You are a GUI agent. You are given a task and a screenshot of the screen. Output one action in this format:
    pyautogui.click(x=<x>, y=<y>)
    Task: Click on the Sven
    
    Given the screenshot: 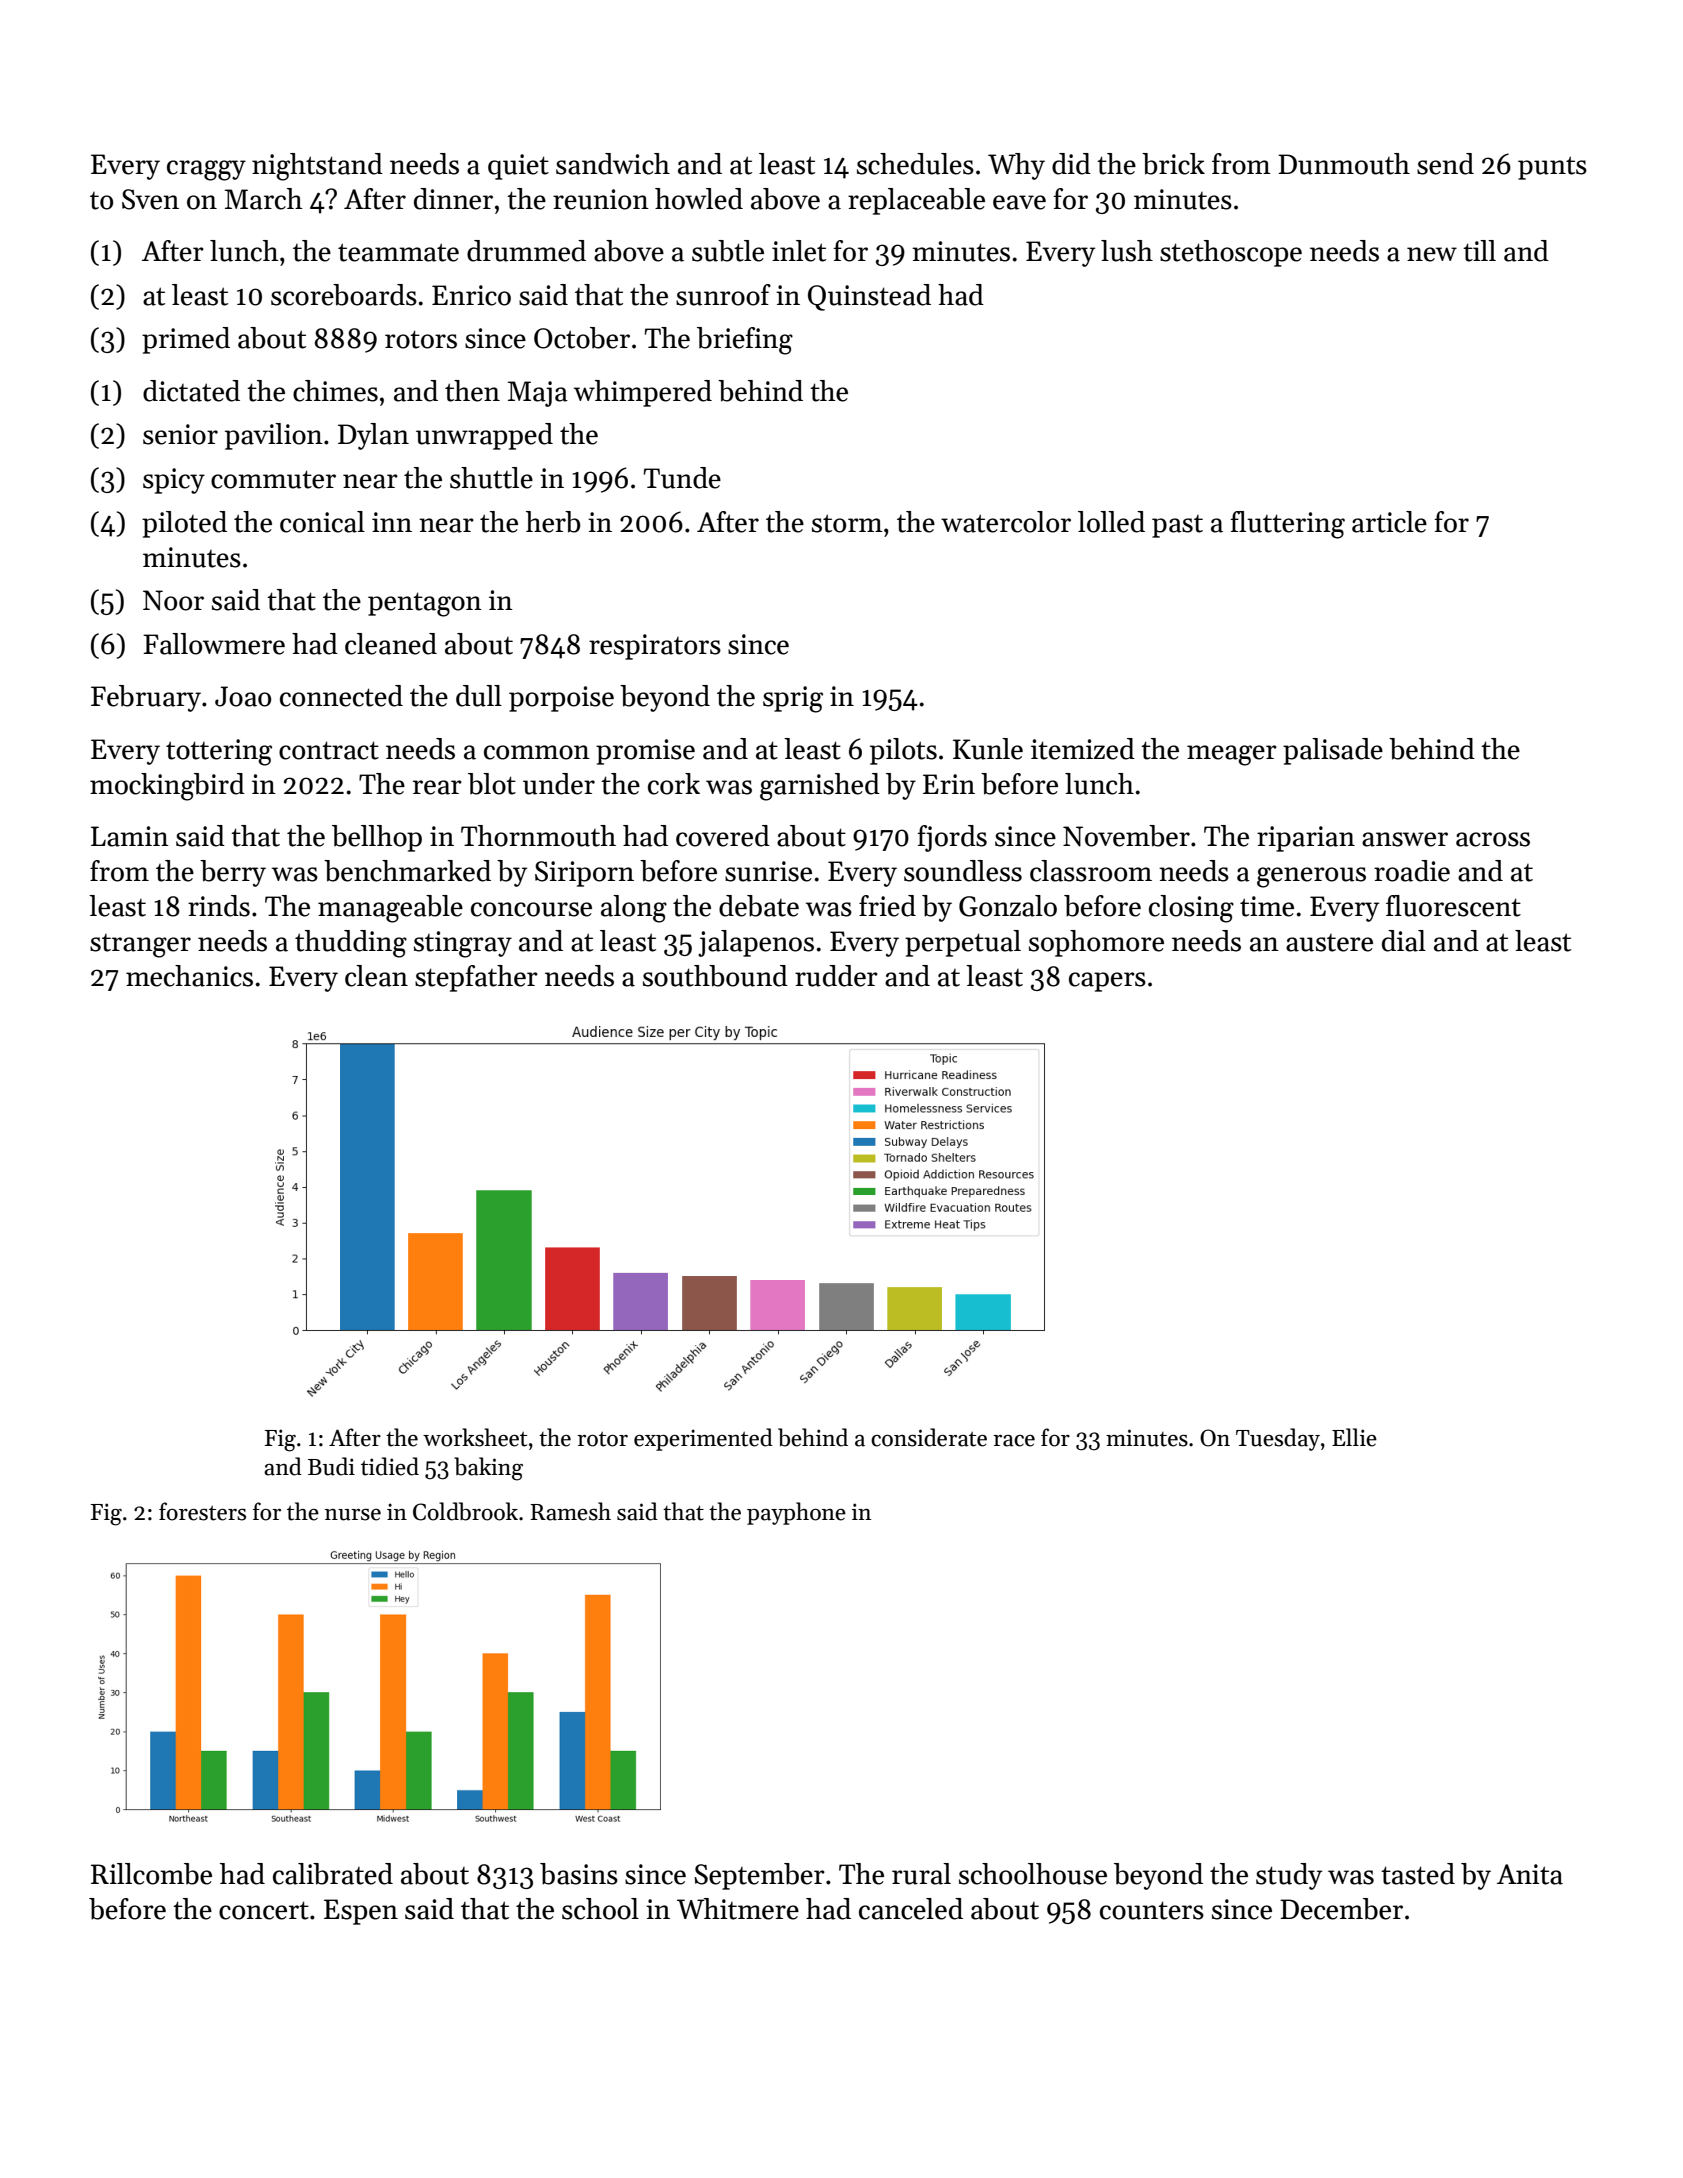 What is the action you would take?
    pyautogui.click(x=150, y=199)
